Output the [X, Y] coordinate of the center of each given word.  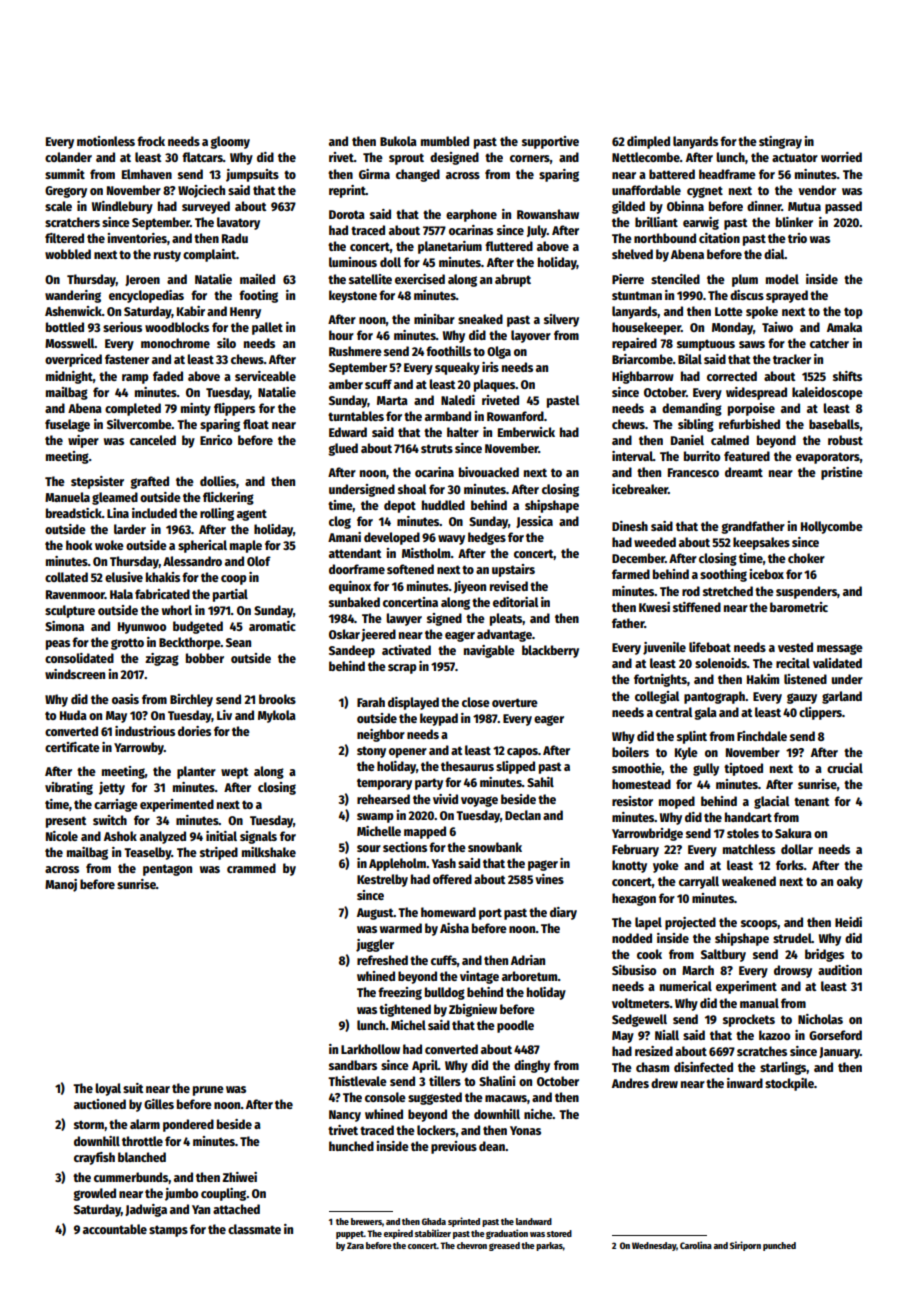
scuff [378, 384]
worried [841, 157]
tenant [811, 801]
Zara [355, 1245]
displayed [413, 703]
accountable [115, 1229]
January [839, 1053]
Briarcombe [642, 359]
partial [230, 595]
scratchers [72, 222]
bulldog [445, 993]
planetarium [450, 247]
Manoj [61, 885]
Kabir [191, 311]
